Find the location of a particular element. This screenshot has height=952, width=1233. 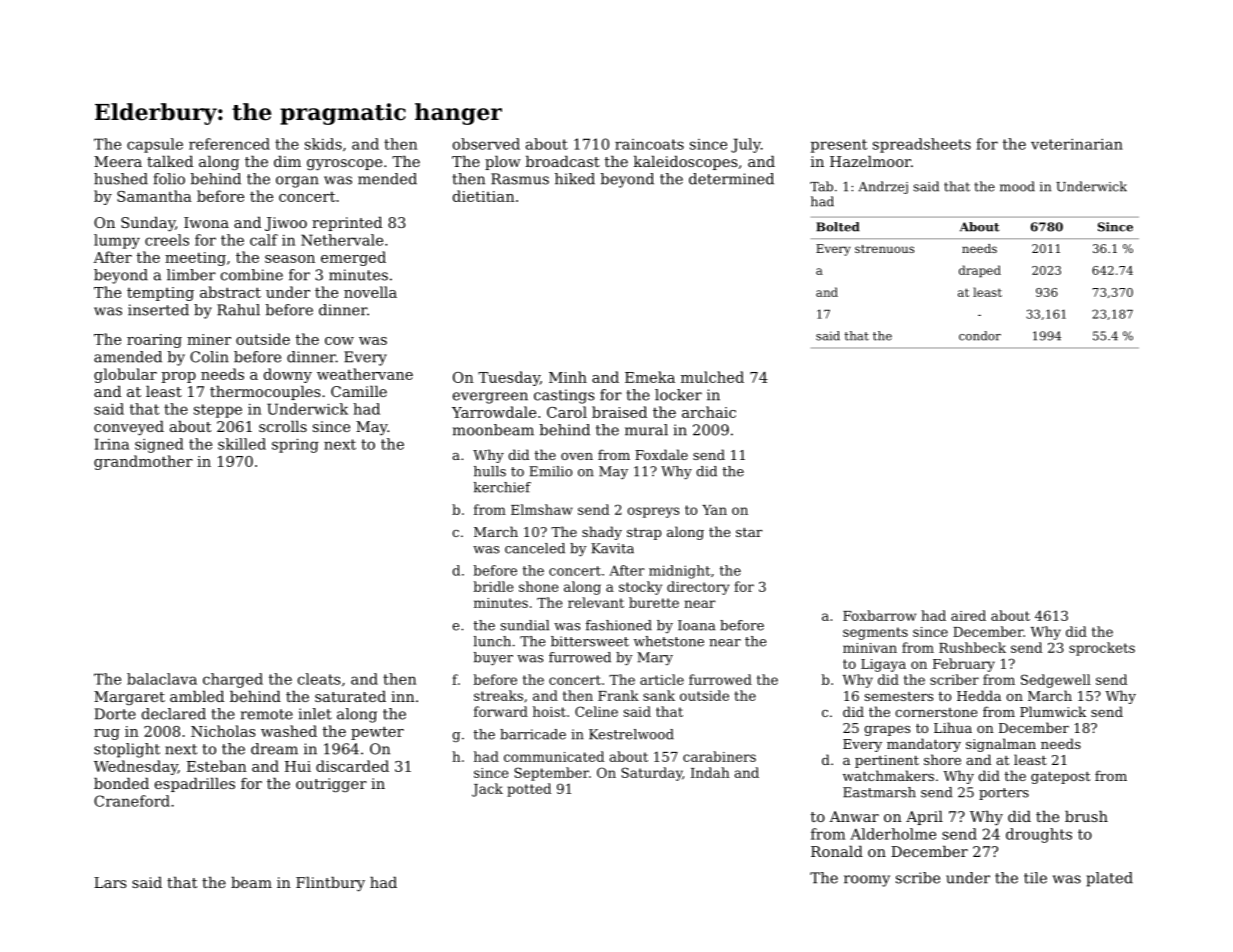

relevant is located at coordinates (596, 602).
